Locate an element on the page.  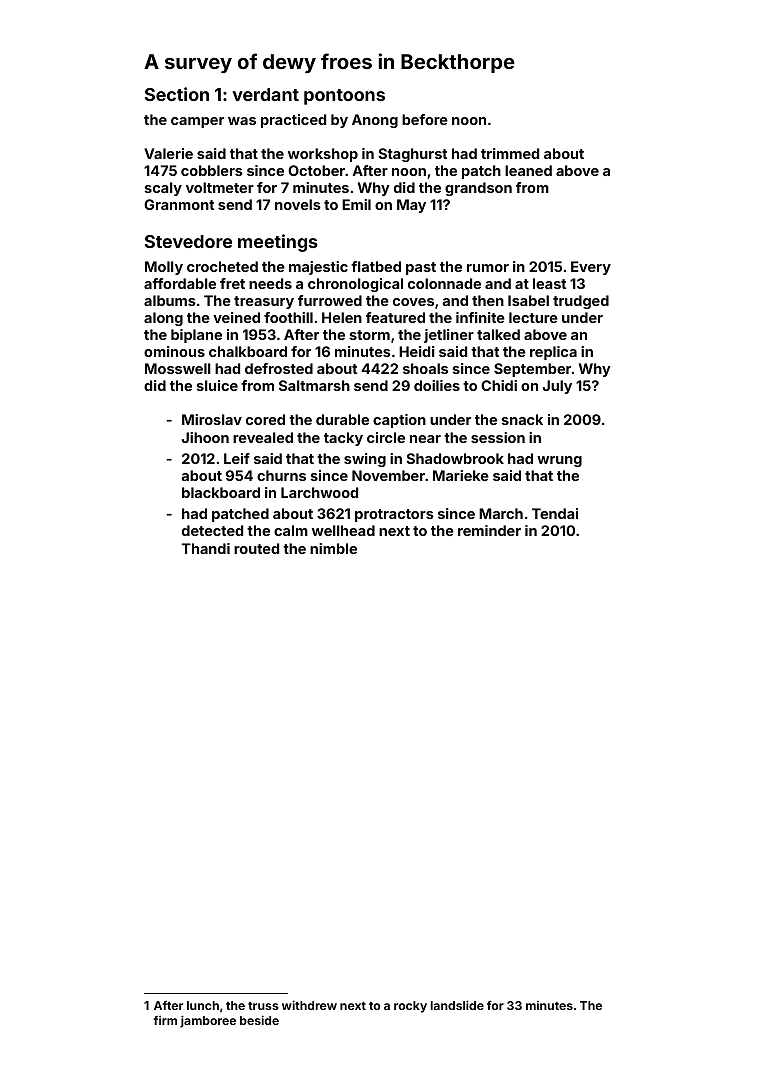
leaned is located at coordinates (528, 170).
